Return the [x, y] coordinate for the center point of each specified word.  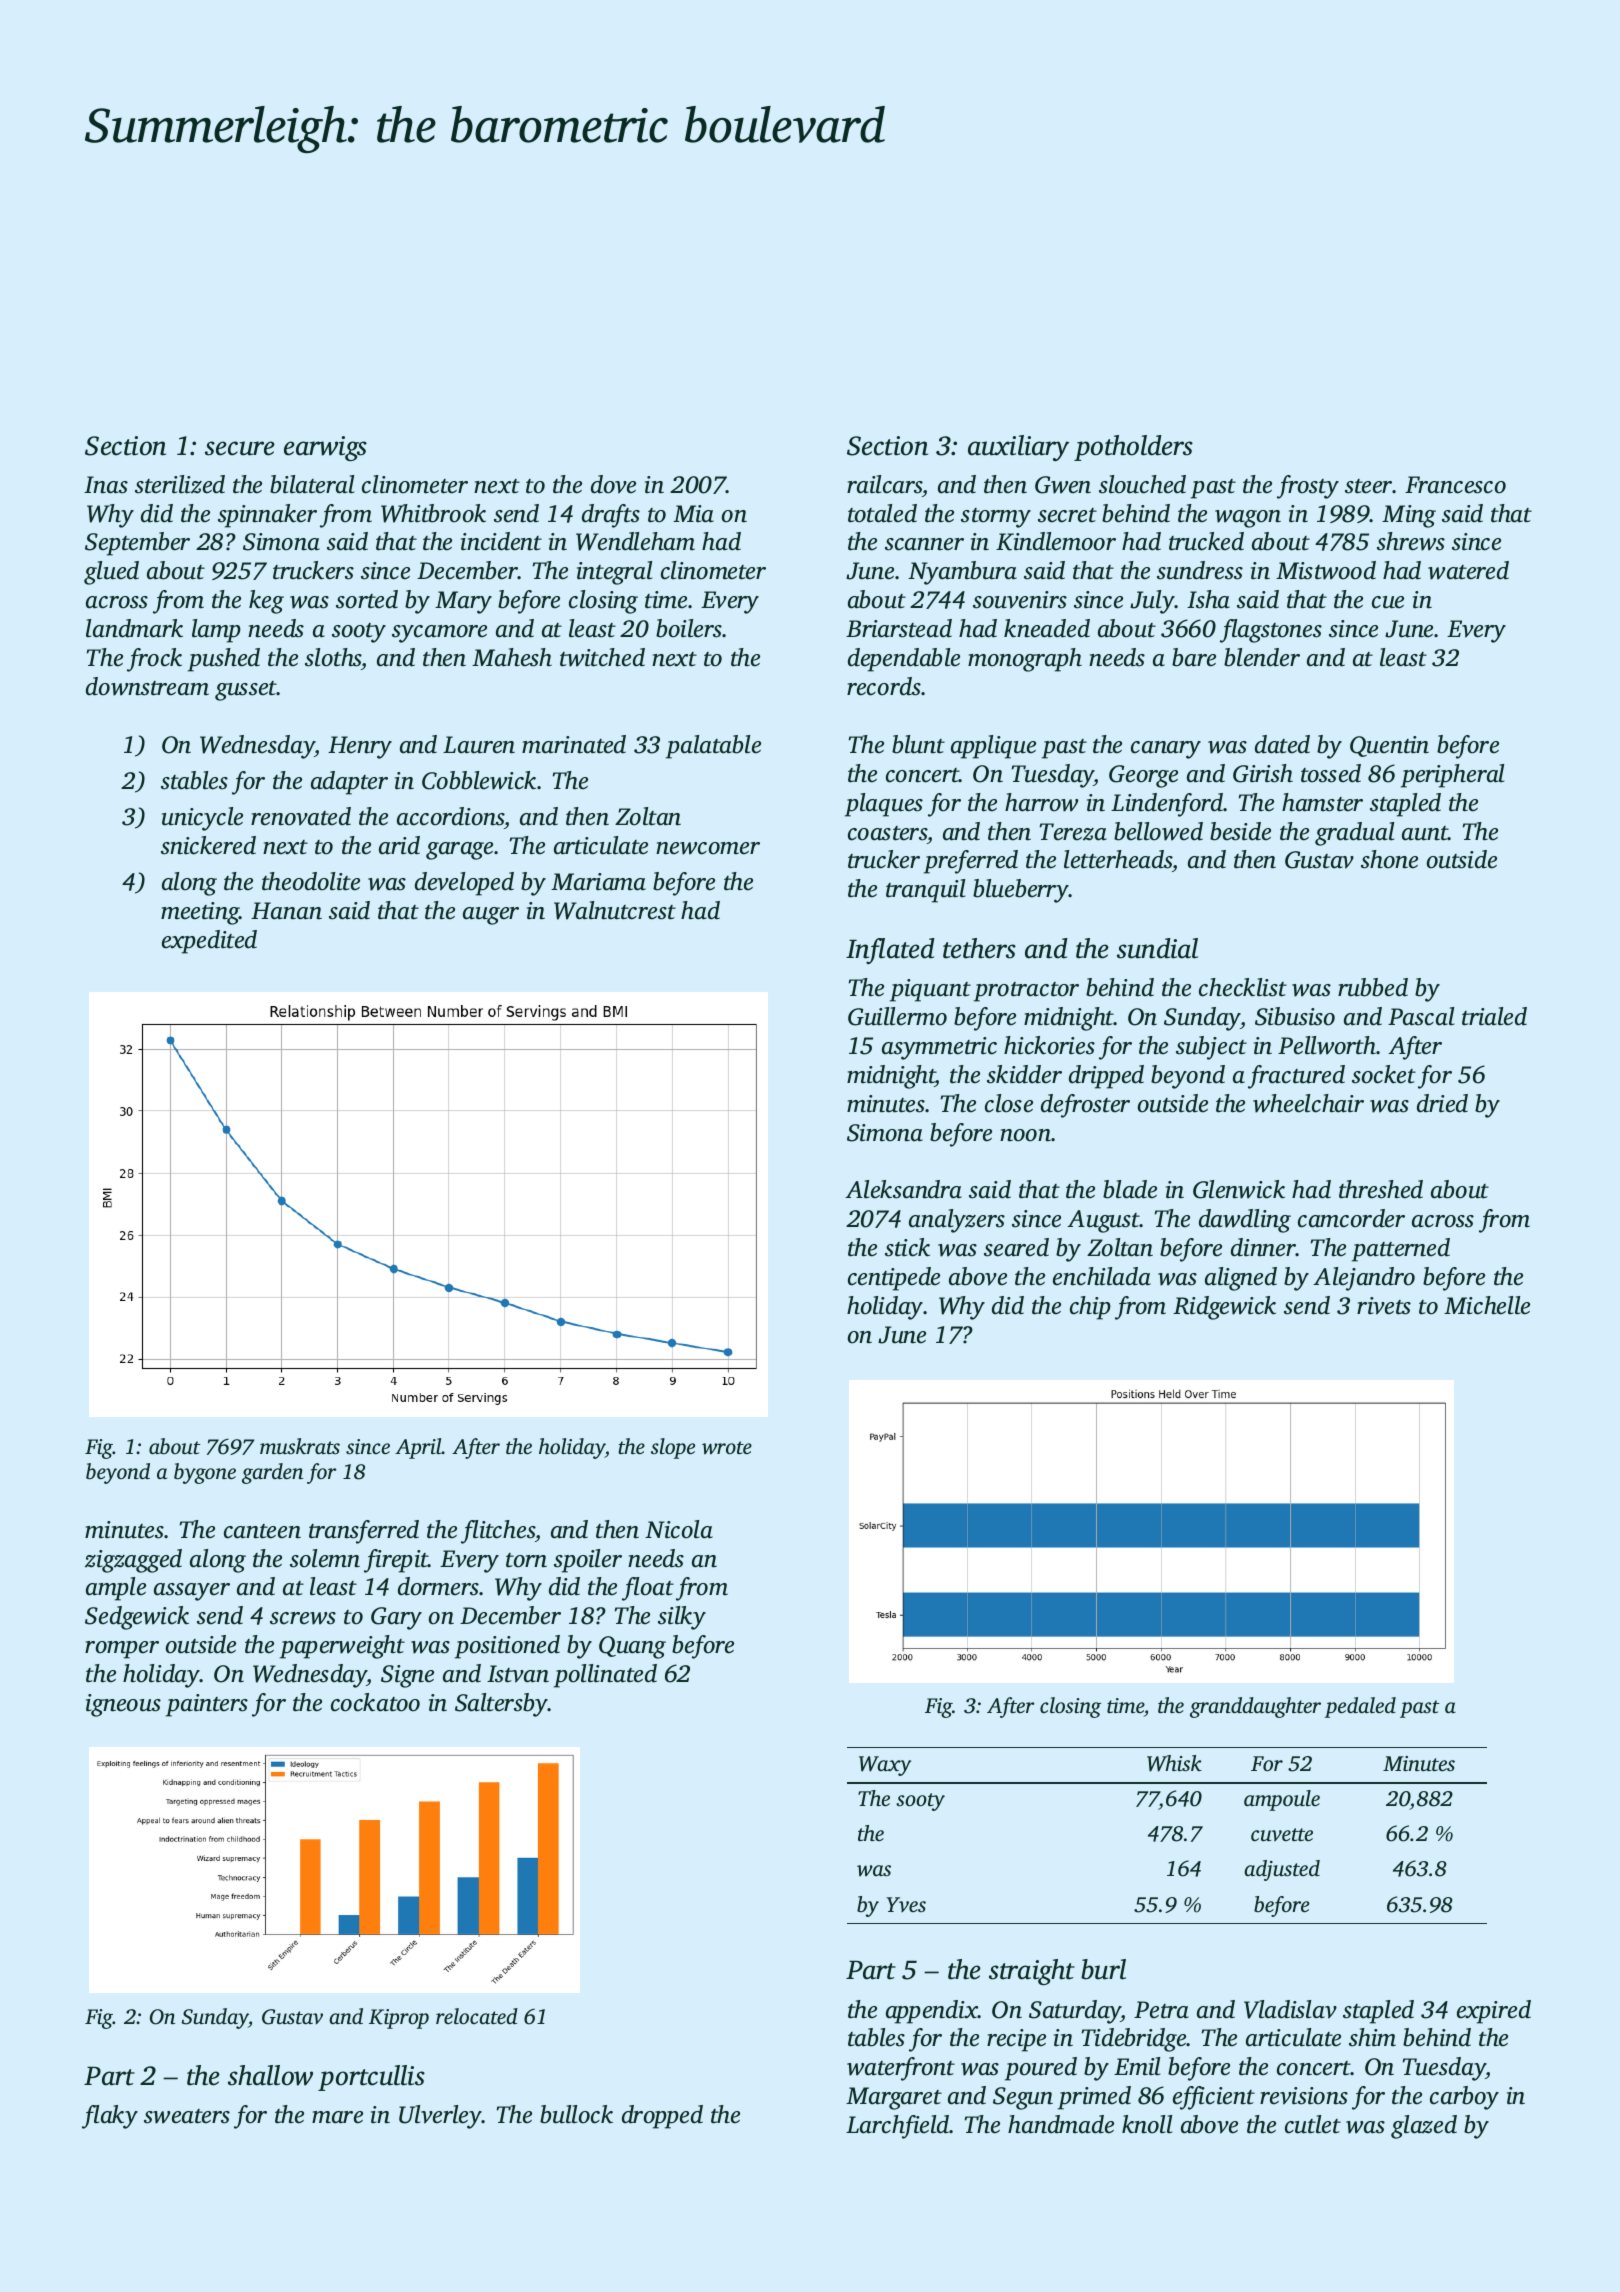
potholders [1133, 448]
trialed [1494, 1016]
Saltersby [501, 1705]
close [1009, 1103]
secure [240, 448]
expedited [209, 942]
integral [614, 573]
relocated [477, 2016]
